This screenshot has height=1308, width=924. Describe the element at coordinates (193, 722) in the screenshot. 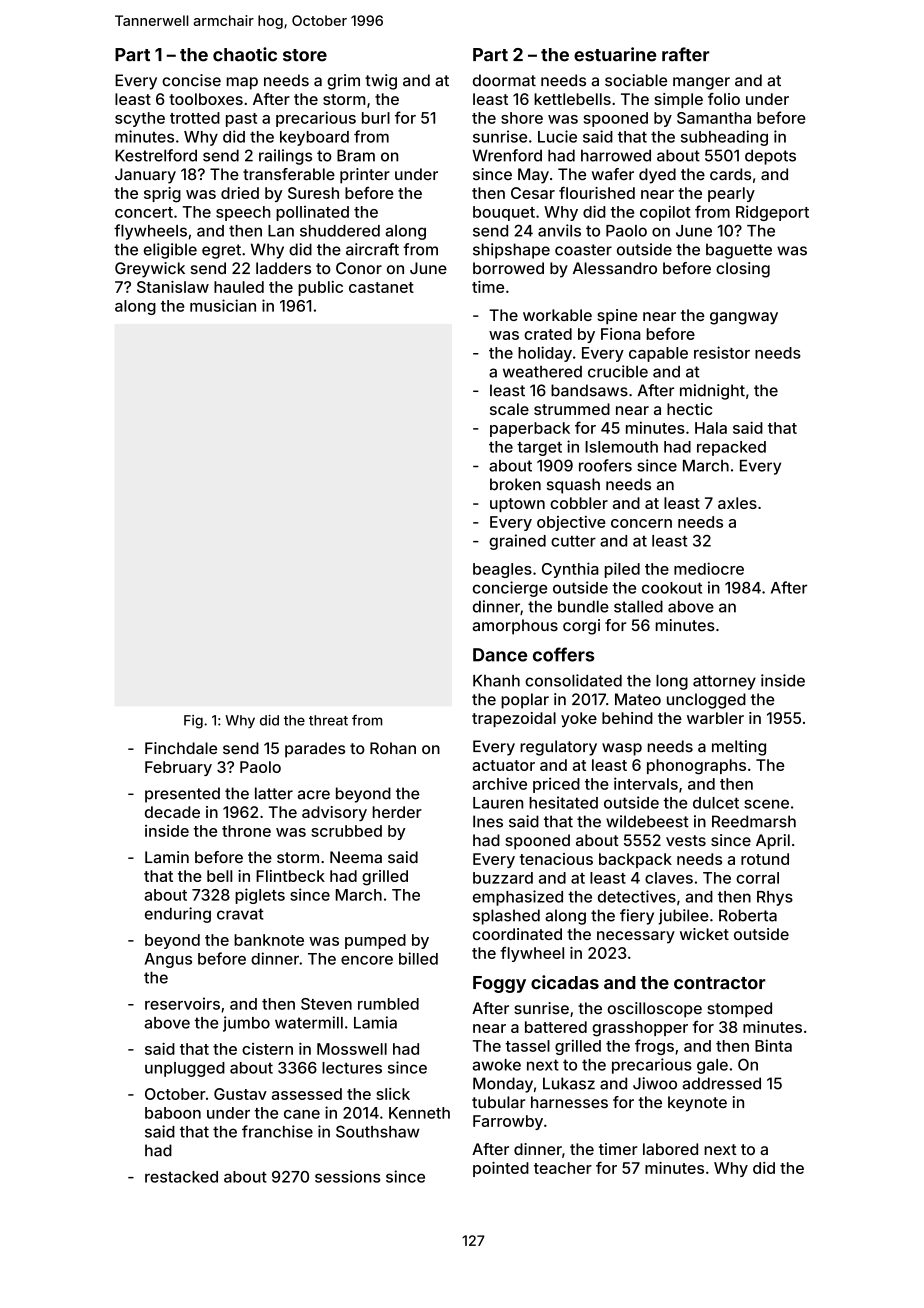

I see `Fig` at that location.
